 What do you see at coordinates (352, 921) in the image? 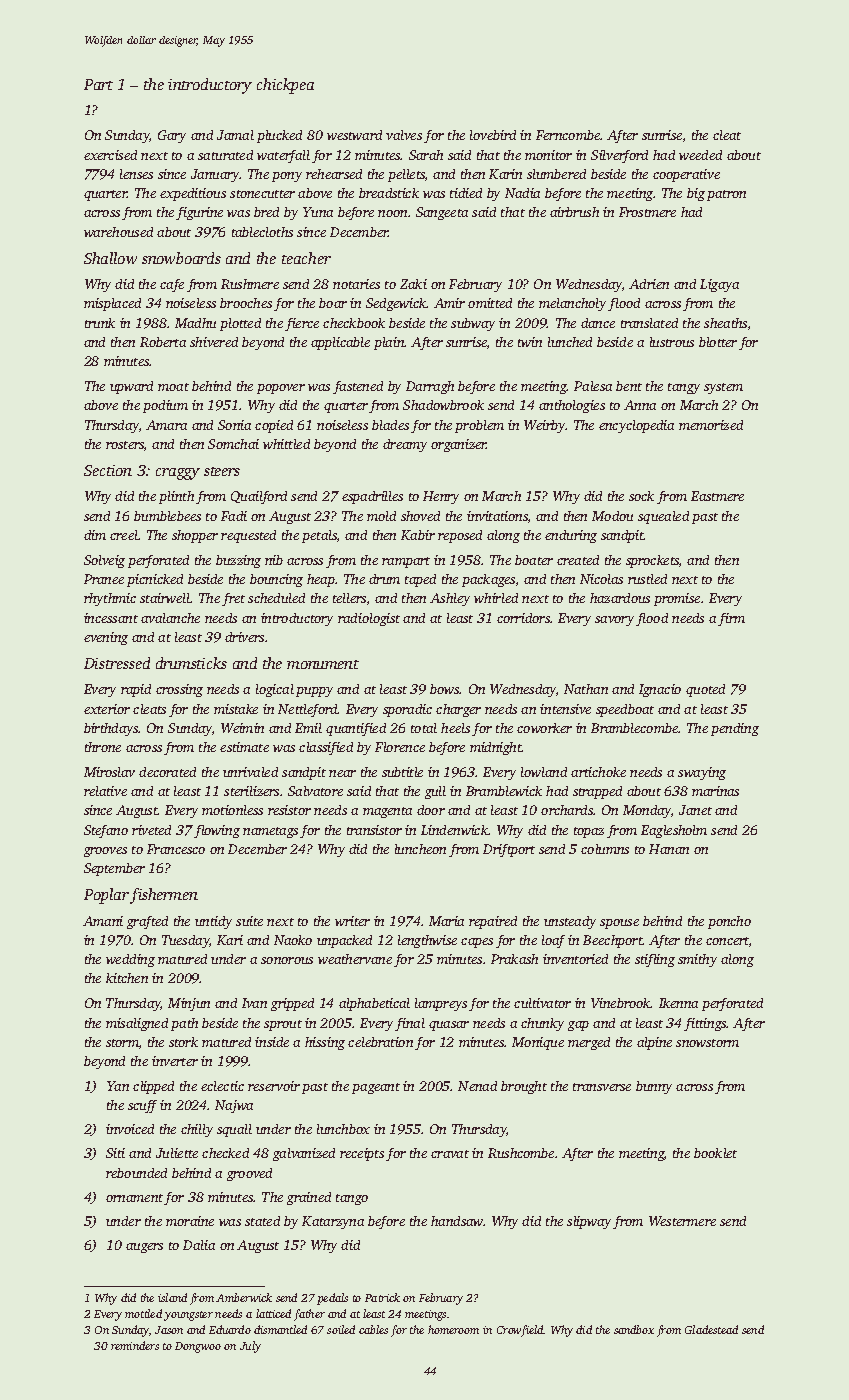
I see `writer` at bounding box center [352, 921].
